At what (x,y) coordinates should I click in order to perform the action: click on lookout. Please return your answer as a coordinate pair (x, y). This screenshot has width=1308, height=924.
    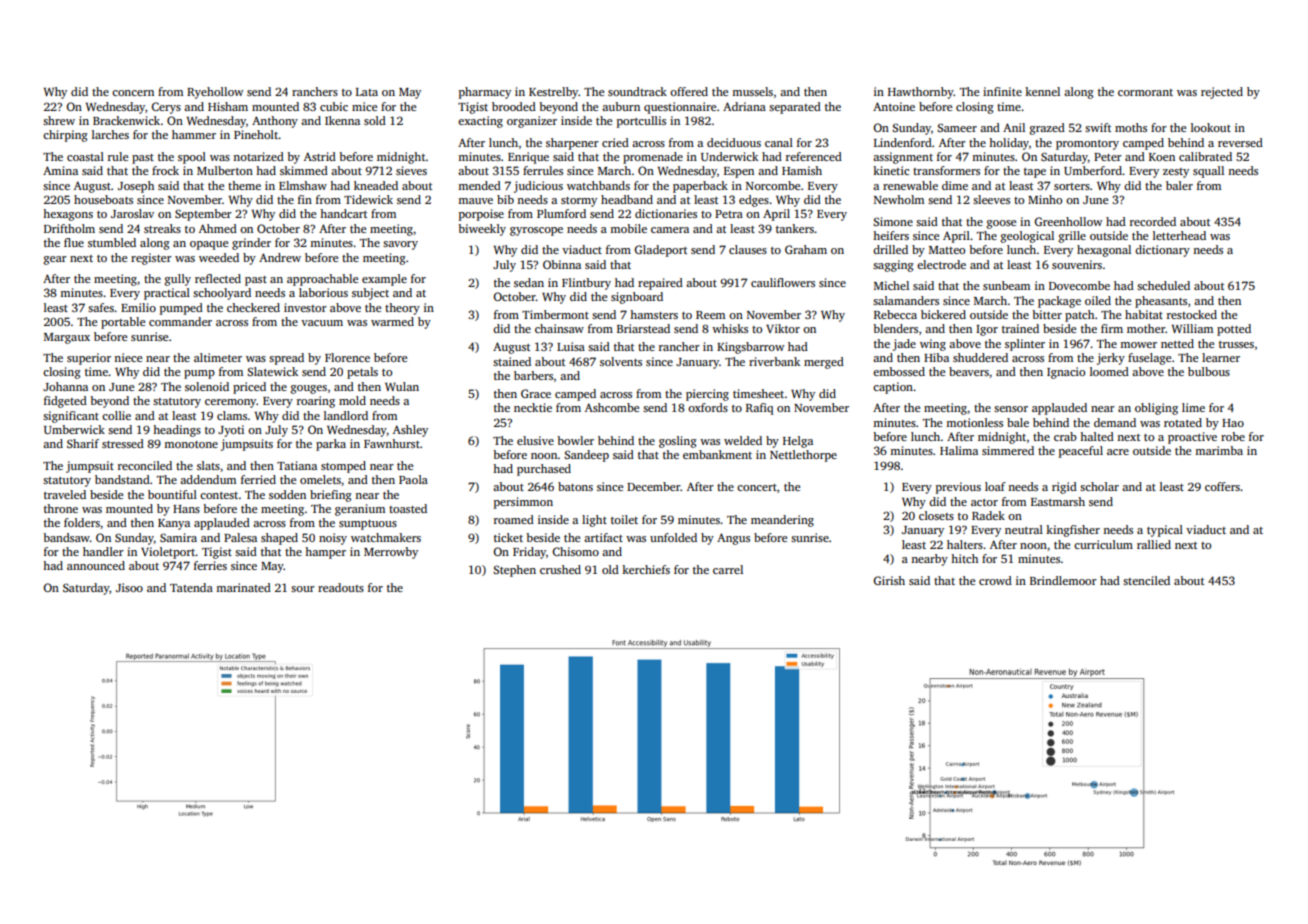
    Looking at the image, I should click on (1211, 127).
